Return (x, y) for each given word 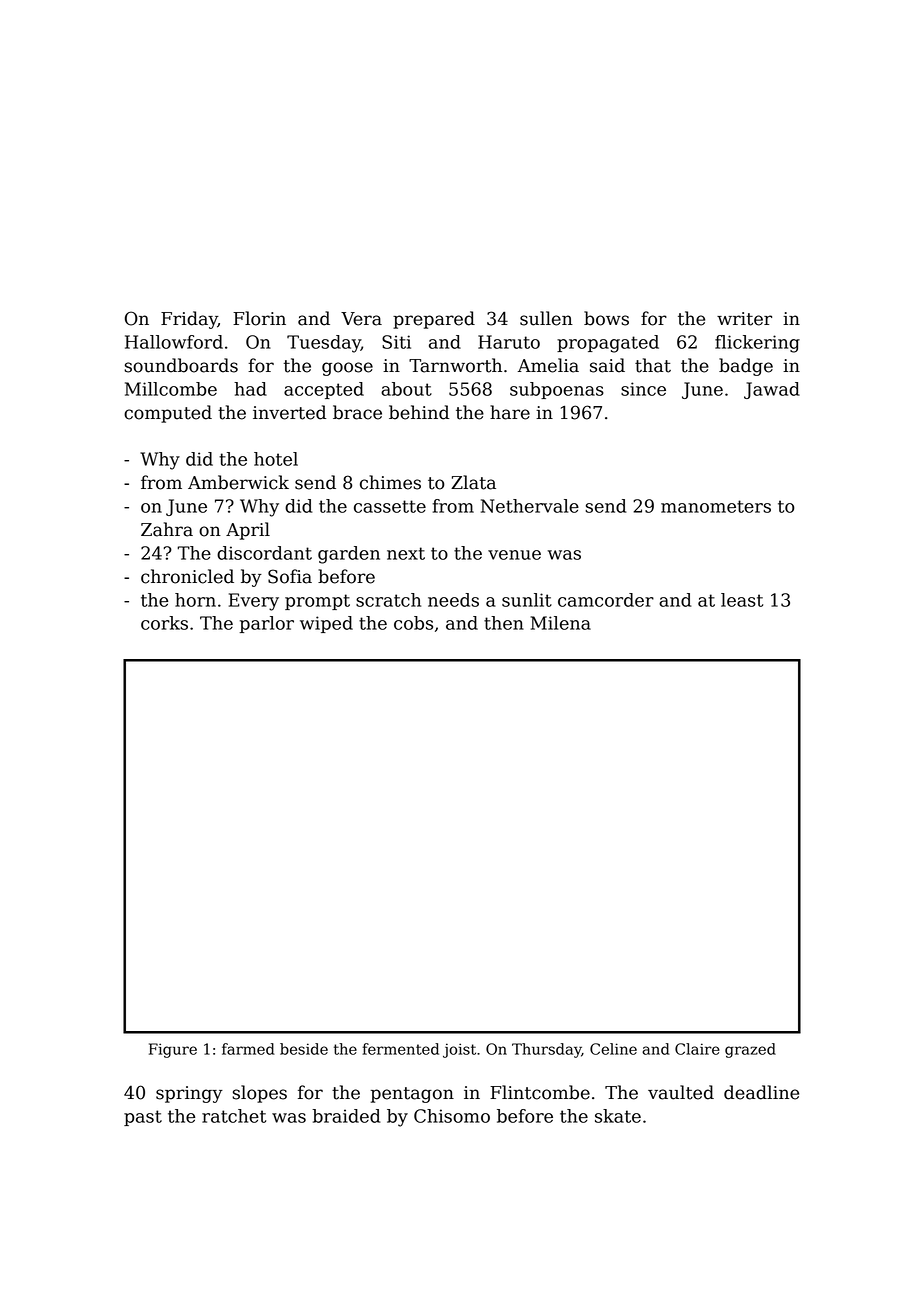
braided (346, 1116)
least (742, 600)
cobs (413, 623)
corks (164, 623)
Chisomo (452, 1116)
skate (618, 1116)
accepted (324, 390)
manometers (716, 506)
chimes (390, 482)
